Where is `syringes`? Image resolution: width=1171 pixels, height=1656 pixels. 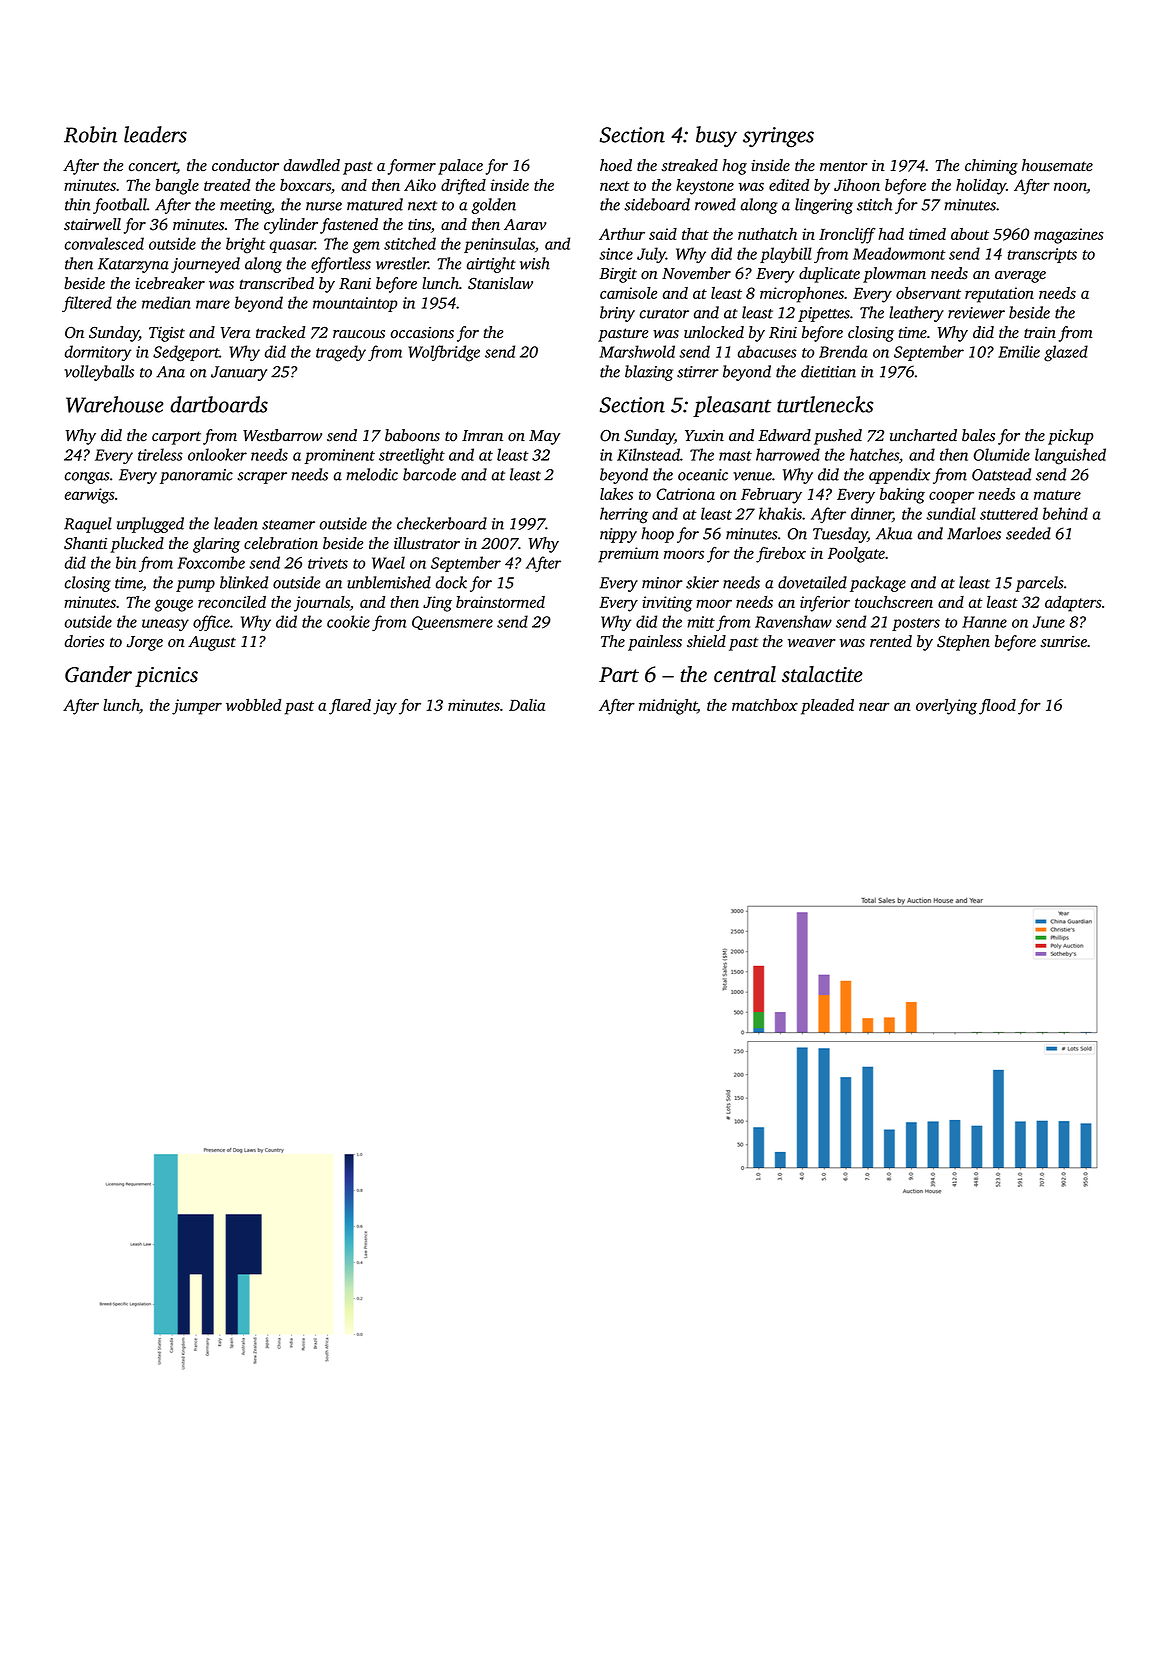 syringes is located at coordinates (778, 137).
